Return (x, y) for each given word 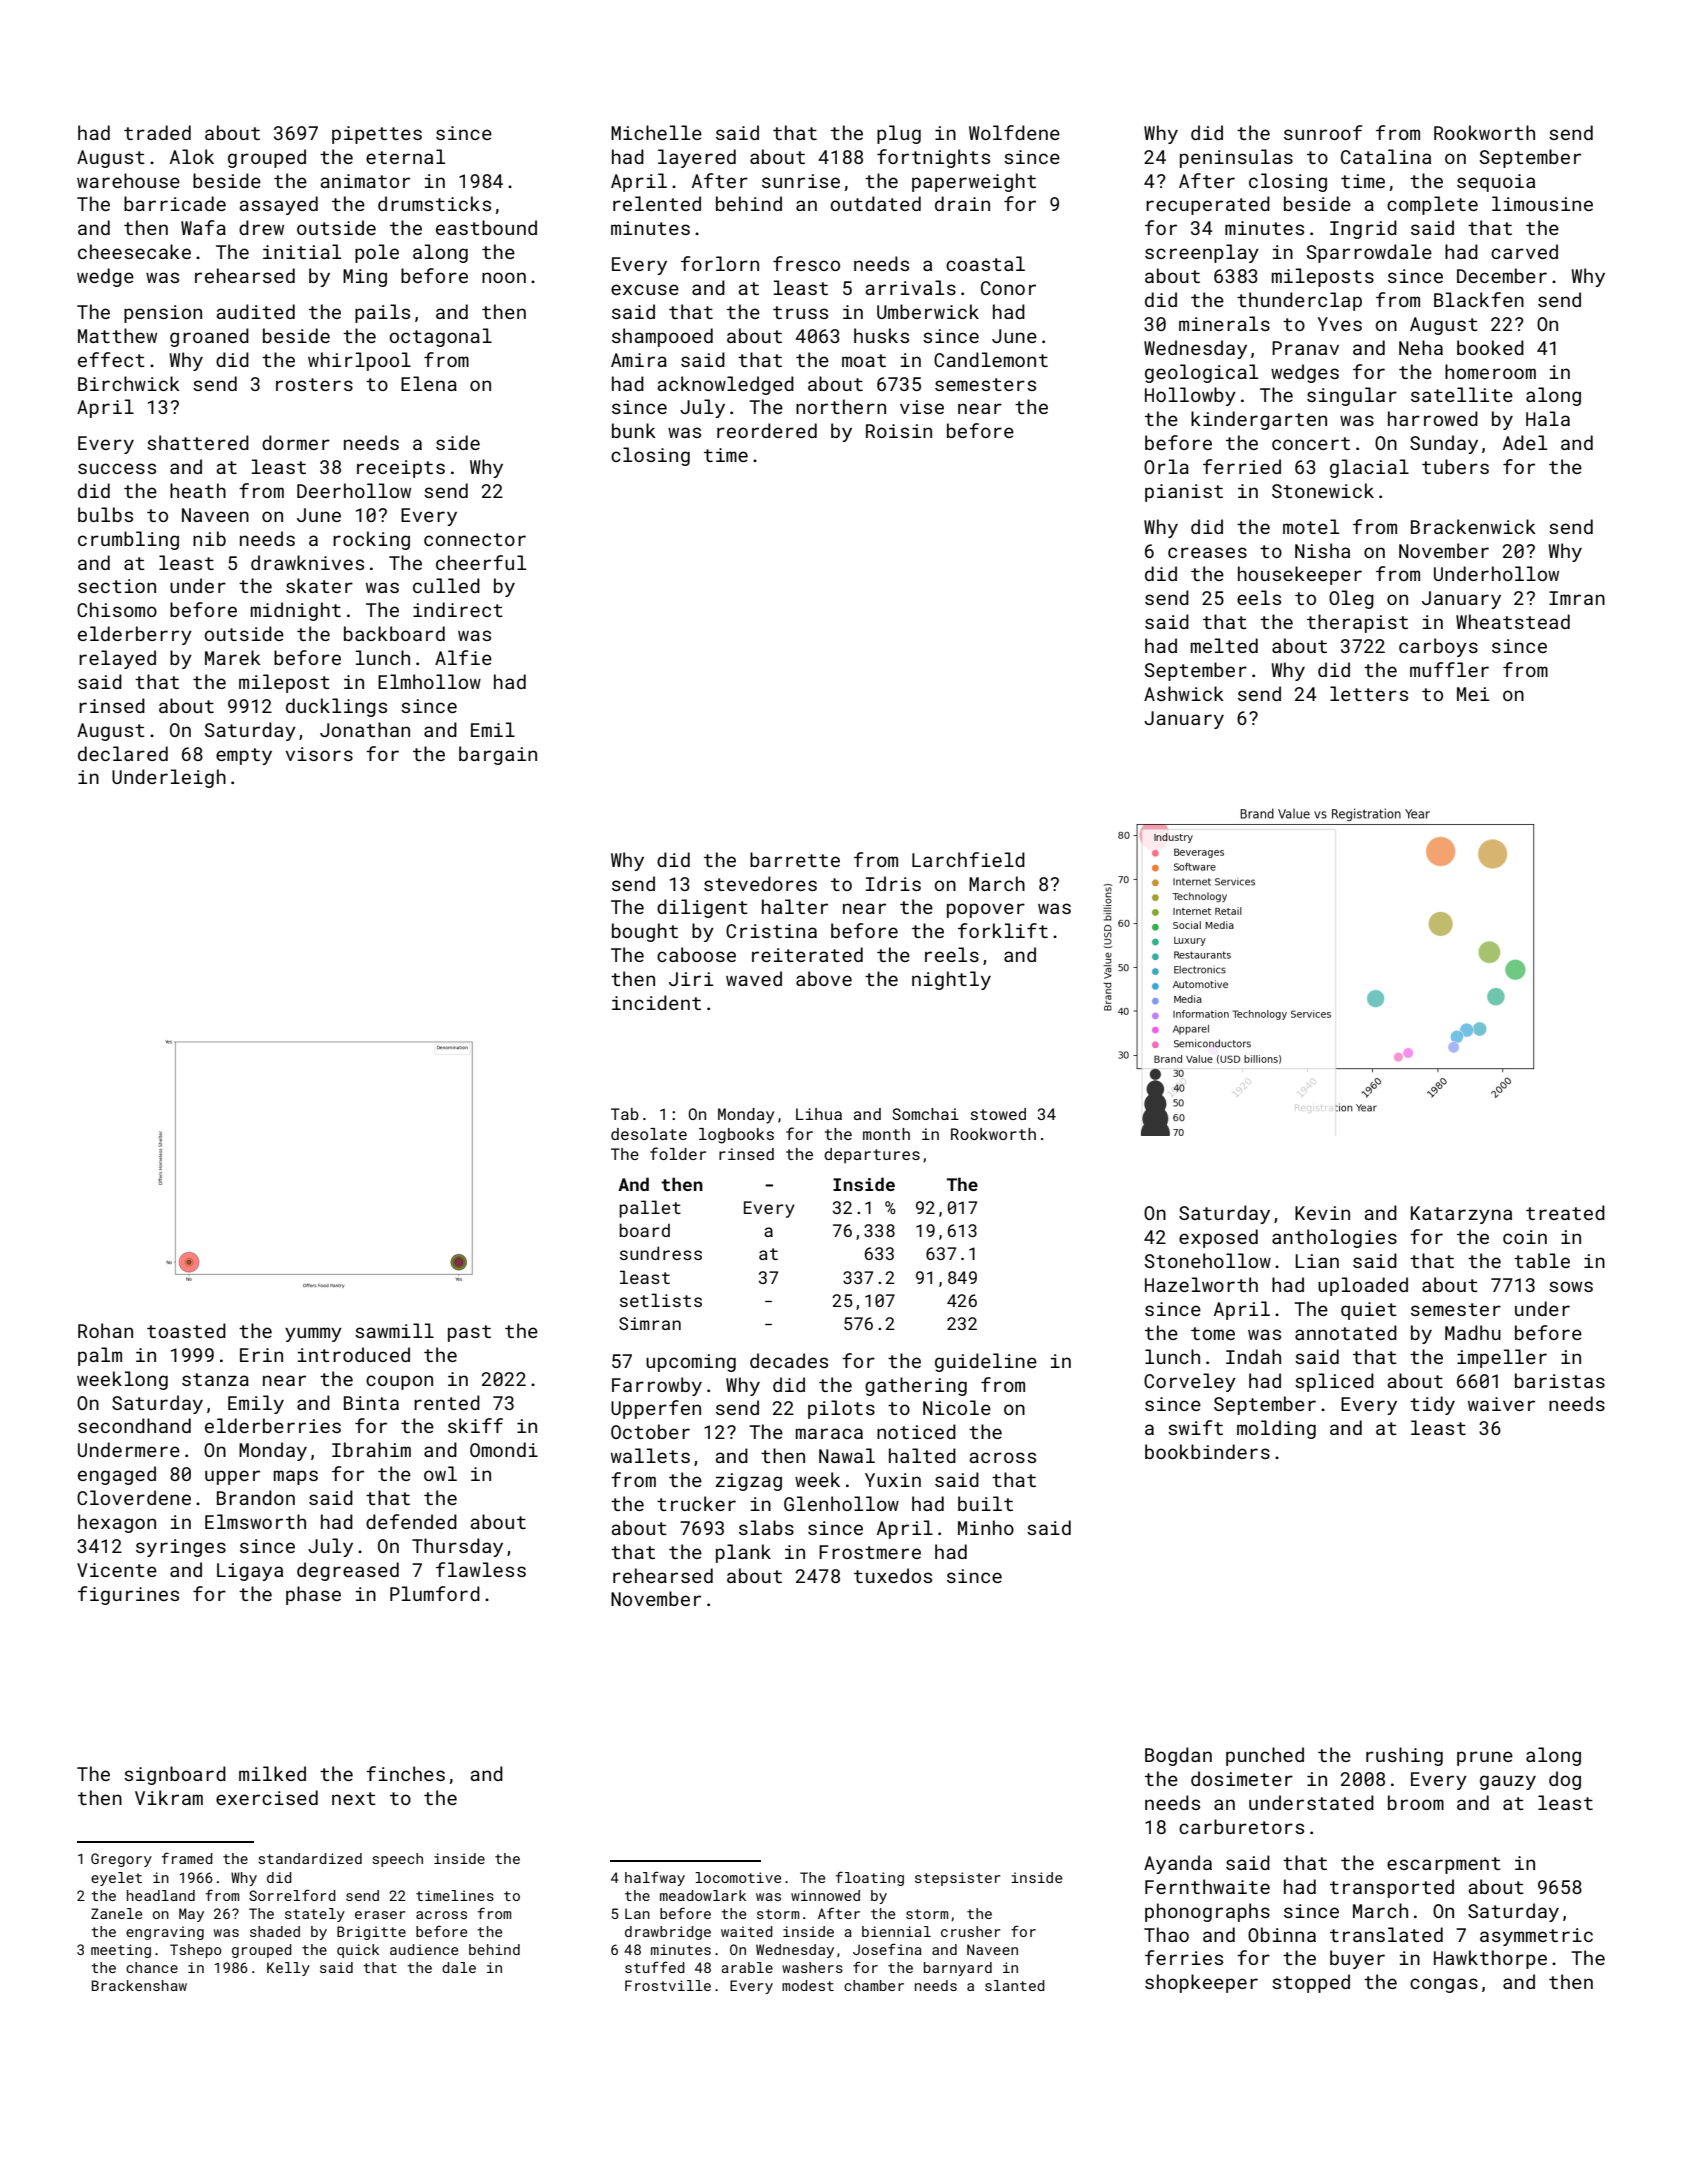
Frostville (668, 1985)
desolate (649, 1134)
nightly (951, 980)
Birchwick (129, 383)
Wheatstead (1513, 621)
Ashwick (1184, 693)
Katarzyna (1461, 1215)
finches (405, 1773)
